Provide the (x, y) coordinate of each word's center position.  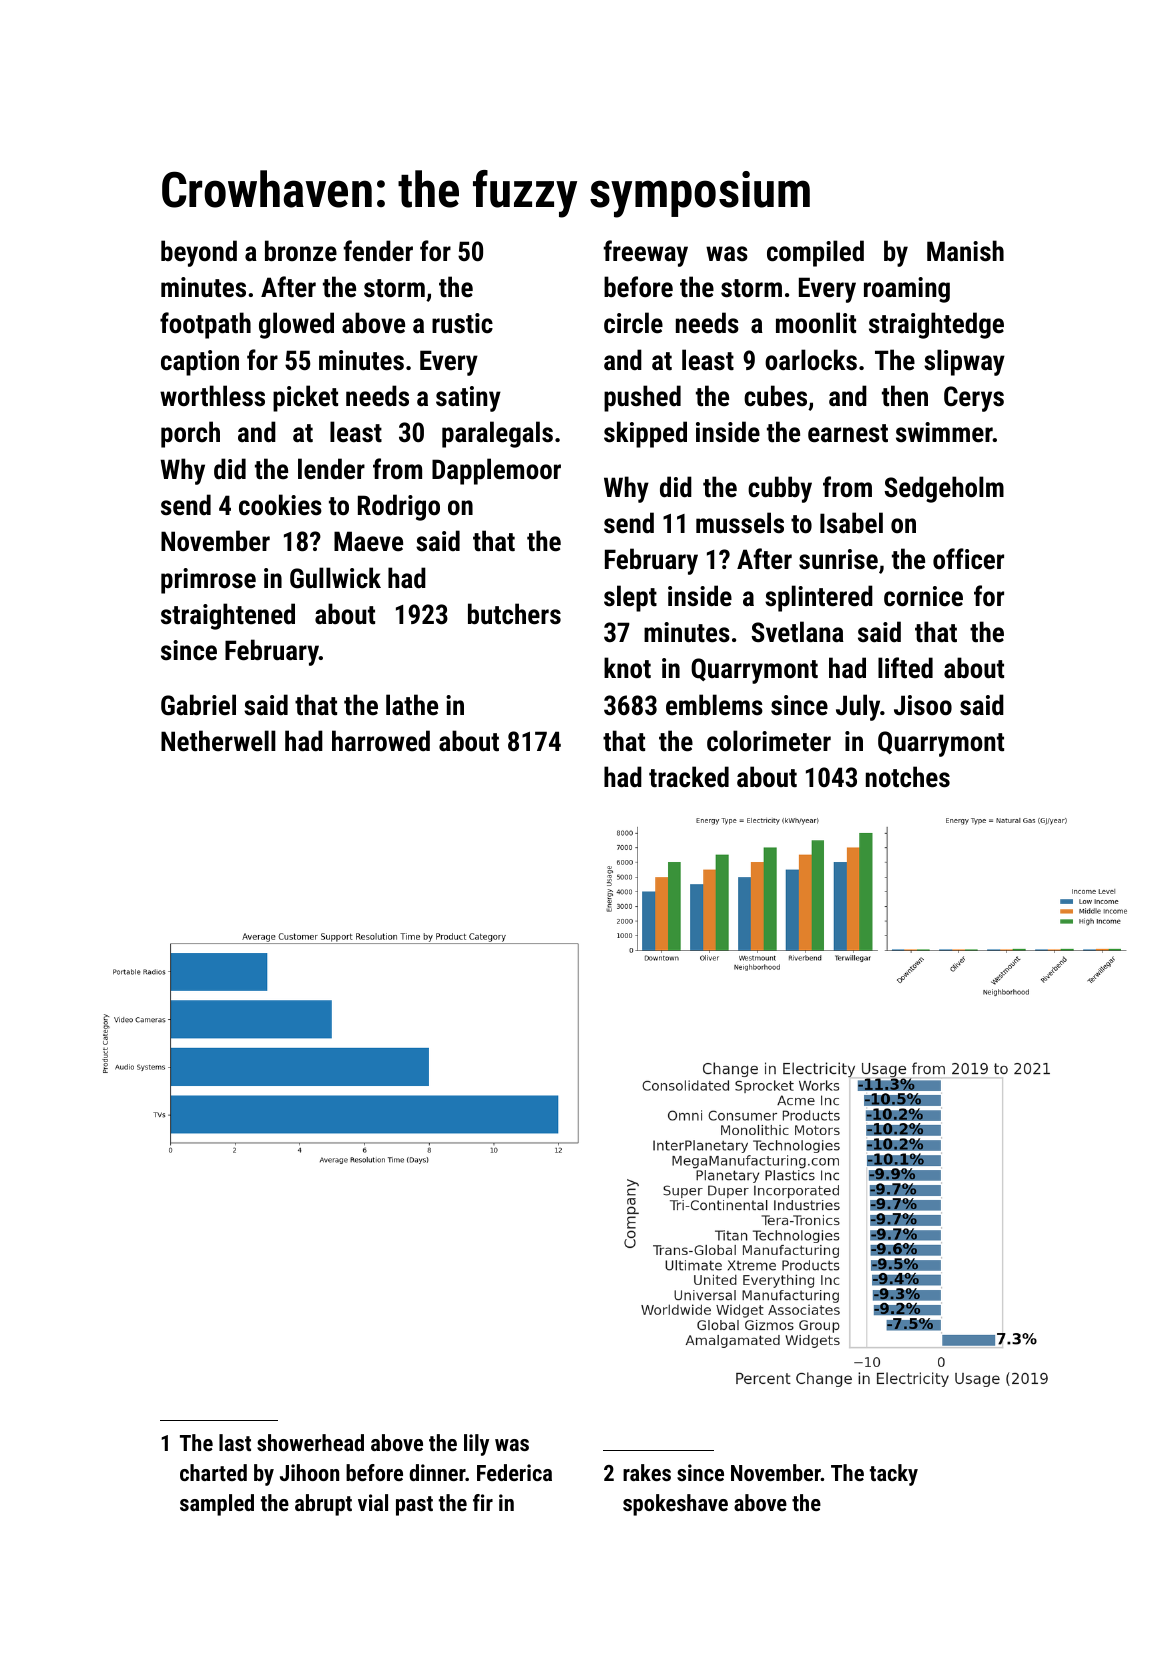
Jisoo (923, 705)
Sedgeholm (944, 489)
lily (476, 1445)
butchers (514, 614)
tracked (689, 777)
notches (908, 777)
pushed (642, 398)
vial (373, 1502)
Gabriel (198, 705)
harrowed (381, 741)
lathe (412, 705)
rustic (462, 323)
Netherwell (218, 741)
